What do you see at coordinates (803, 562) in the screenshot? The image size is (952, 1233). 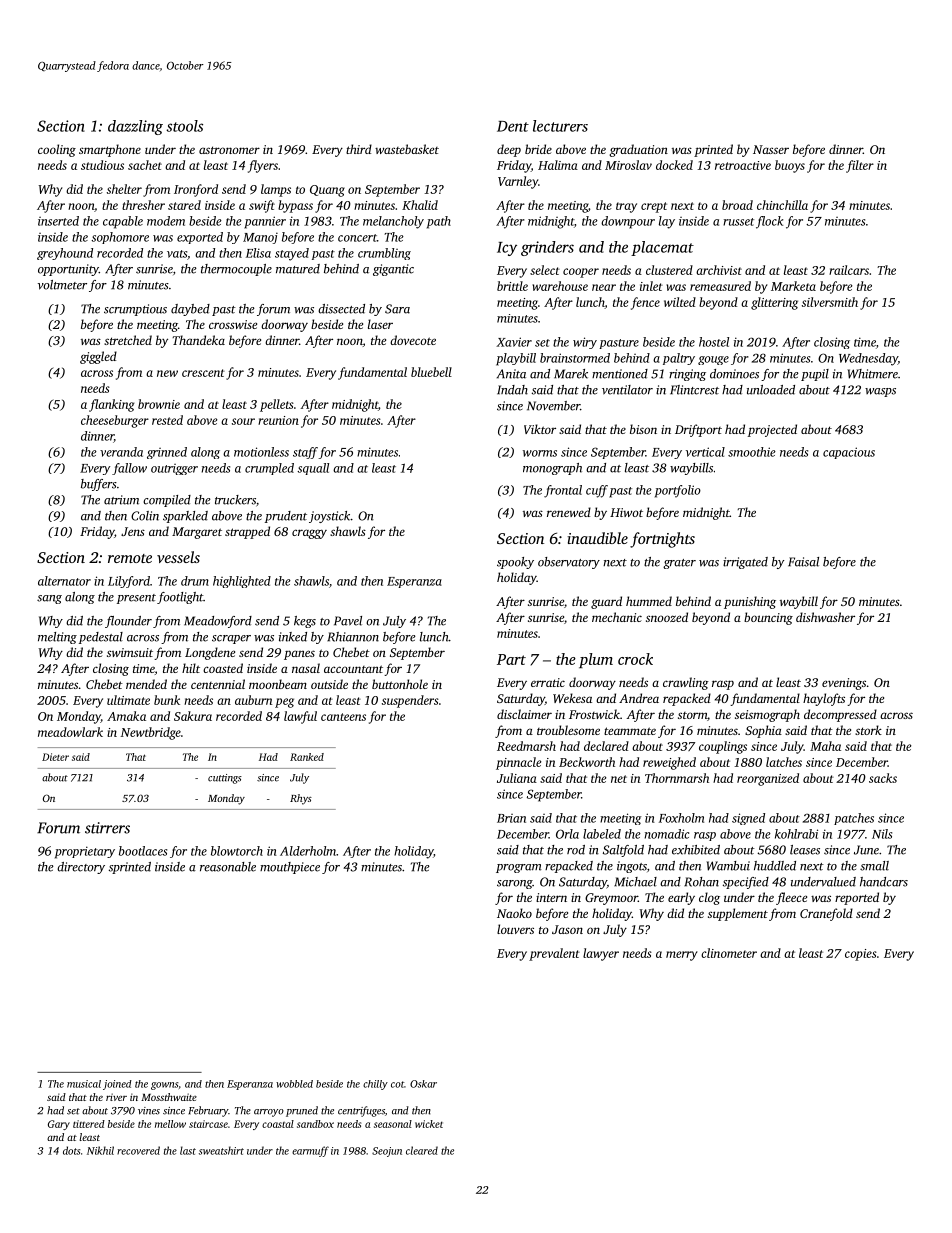 I see `Faisal` at bounding box center [803, 562].
